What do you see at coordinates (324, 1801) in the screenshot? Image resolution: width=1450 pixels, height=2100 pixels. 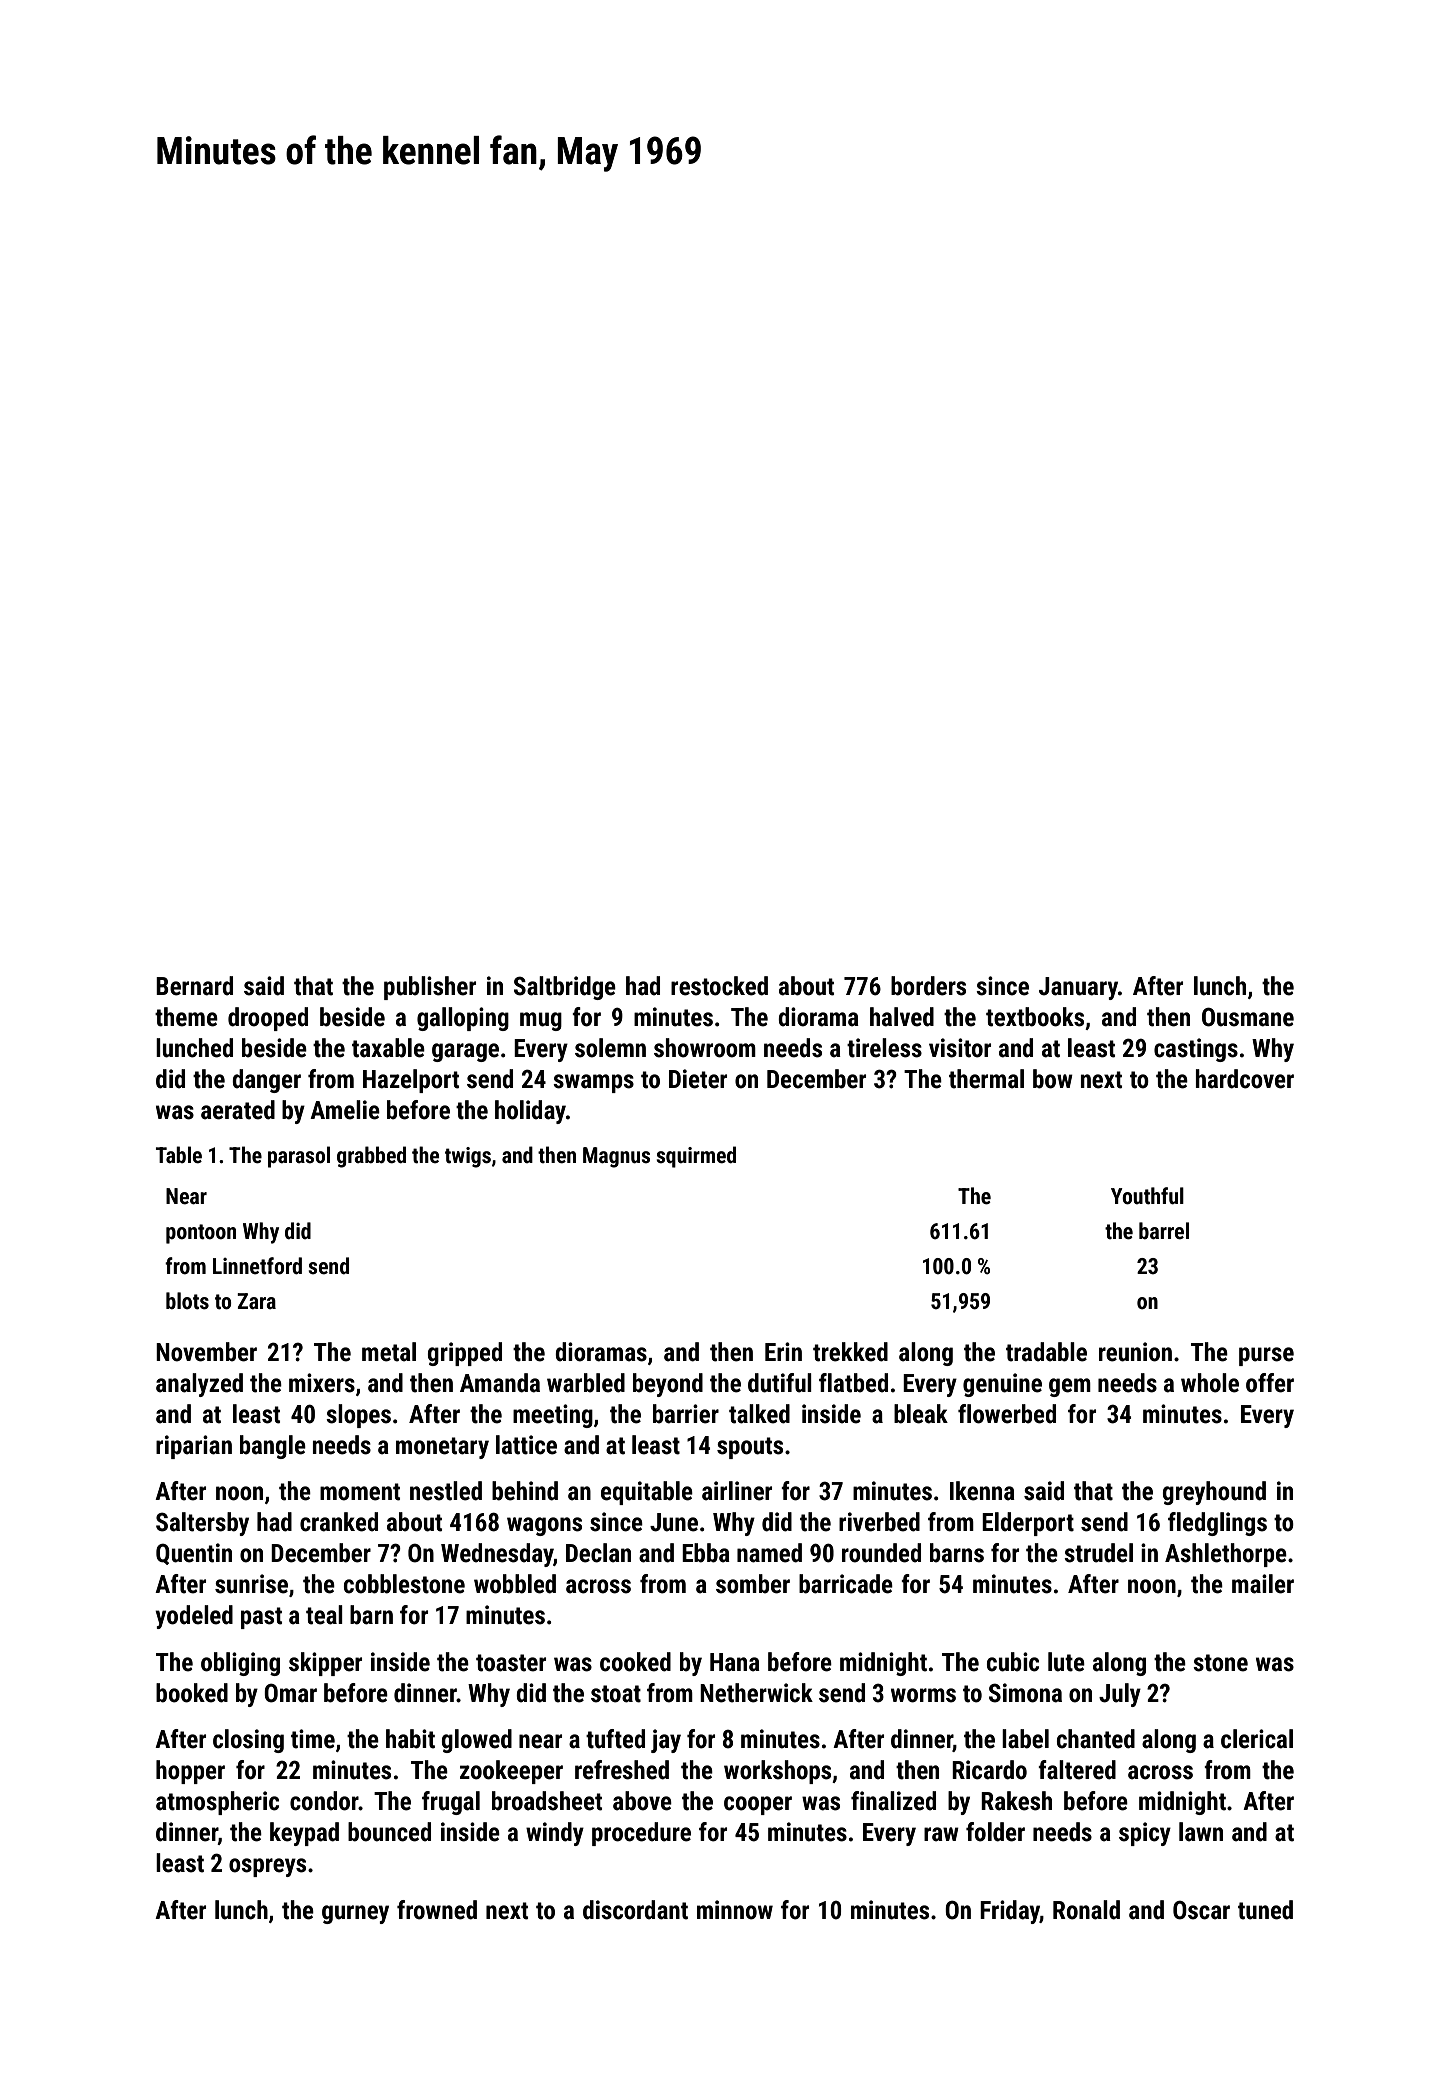 I see `condor` at bounding box center [324, 1801].
